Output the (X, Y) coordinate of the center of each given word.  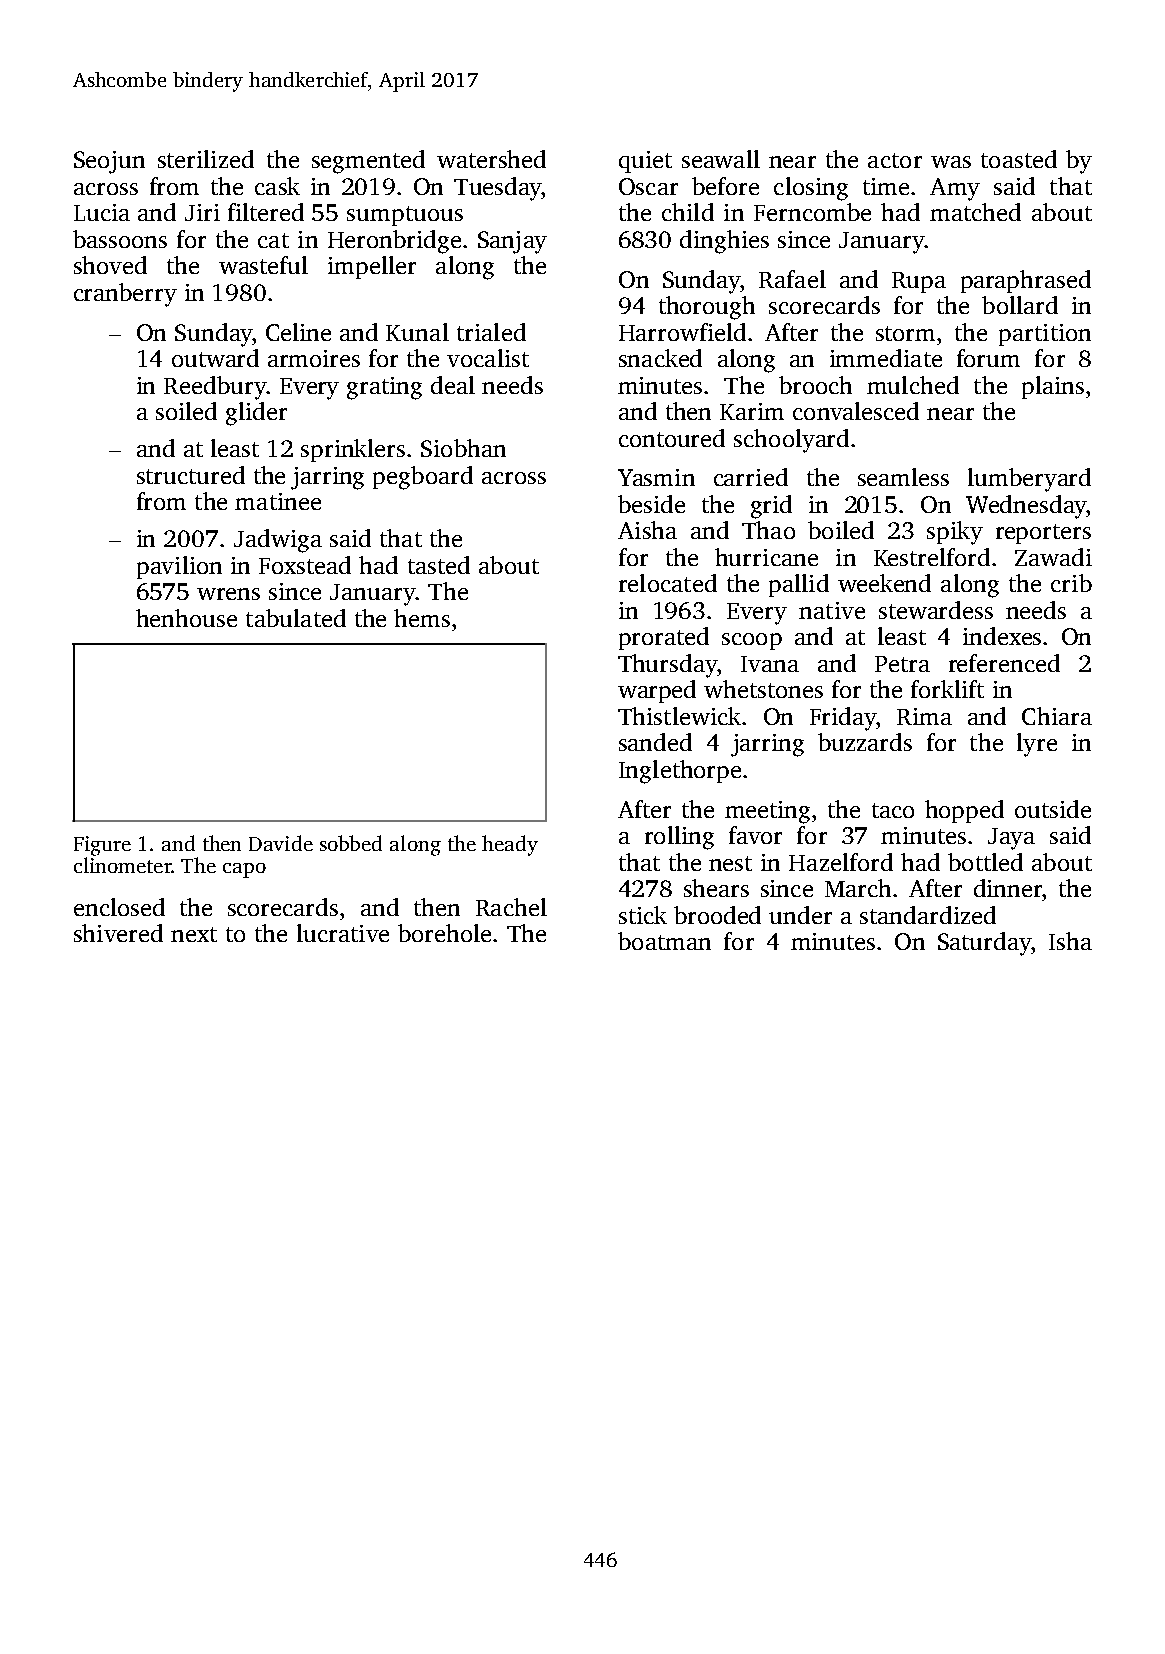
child (688, 212)
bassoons (120, 239)
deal (453, 385)
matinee (278, 501)
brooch (815, 385)
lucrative (343, 933)
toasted (1019, 159)
